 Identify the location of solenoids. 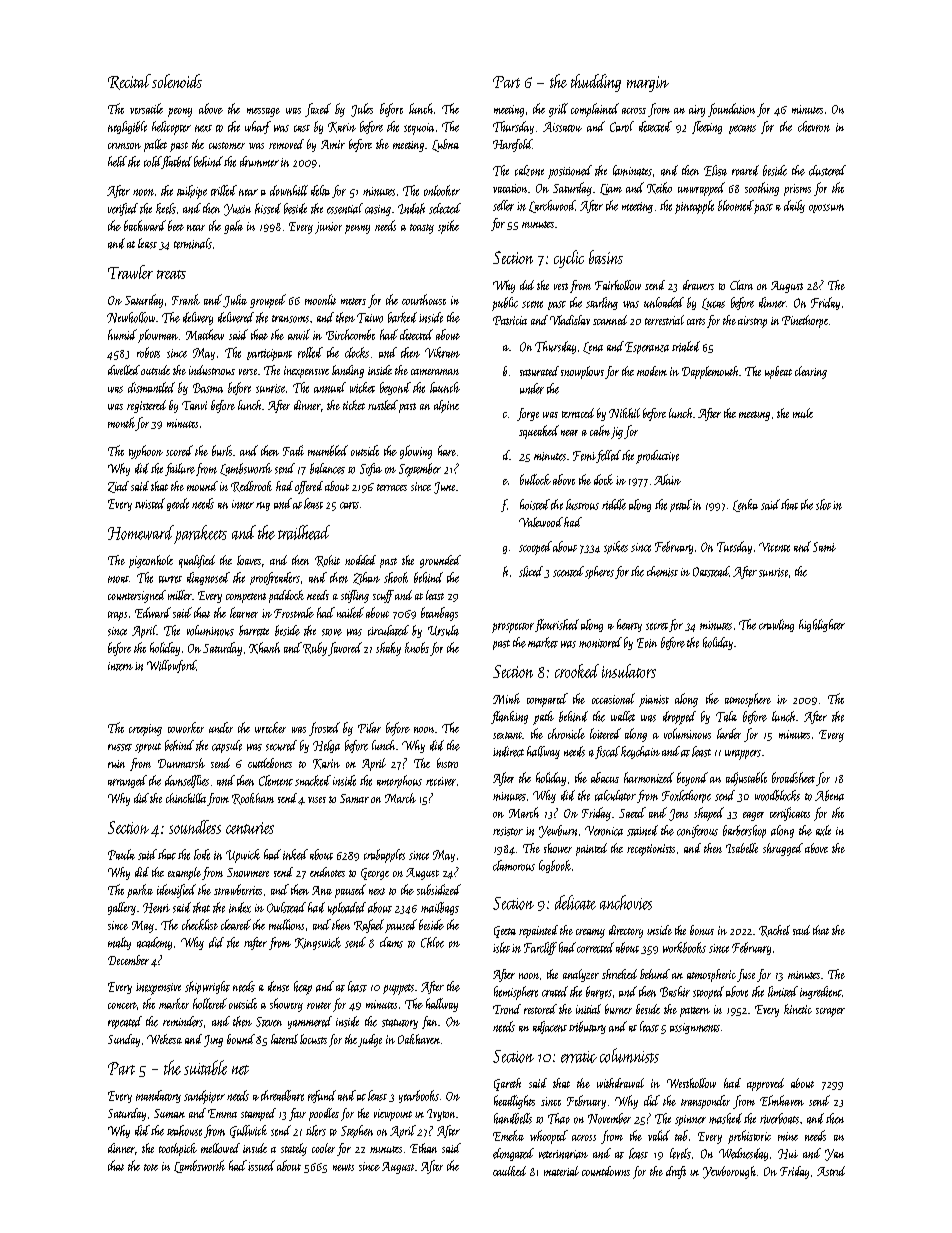
(177, 81).
